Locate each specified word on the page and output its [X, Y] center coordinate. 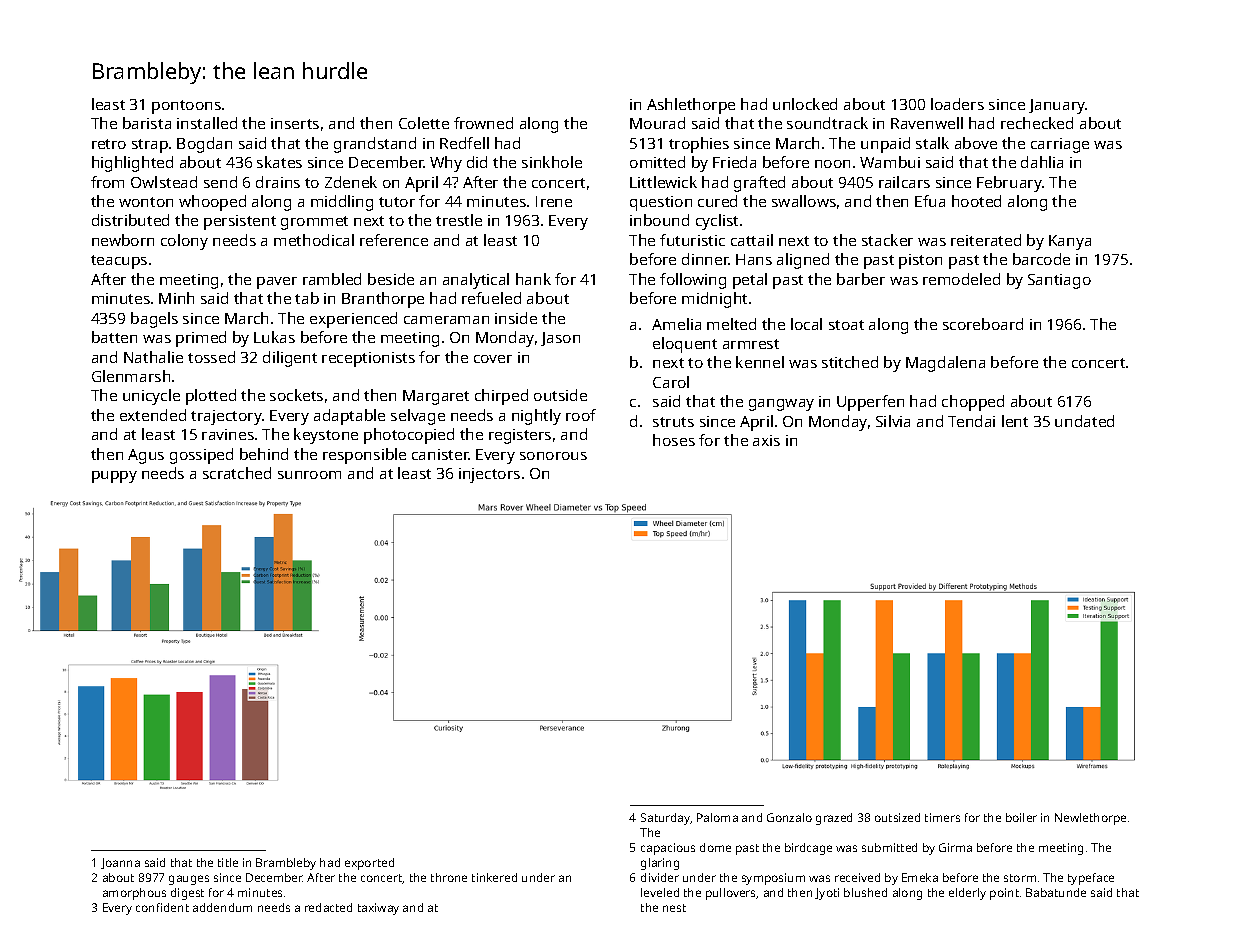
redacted [328, 907]
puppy [114, 477]
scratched [237, 473]
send [220, 182]
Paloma [717, 817]
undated [1084, 421]
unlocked [805, 104]
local [806, 324]
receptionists [368, 359]
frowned [483, 123]
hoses [674, 440]
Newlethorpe [1090, 819]
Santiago [1059, 281]
